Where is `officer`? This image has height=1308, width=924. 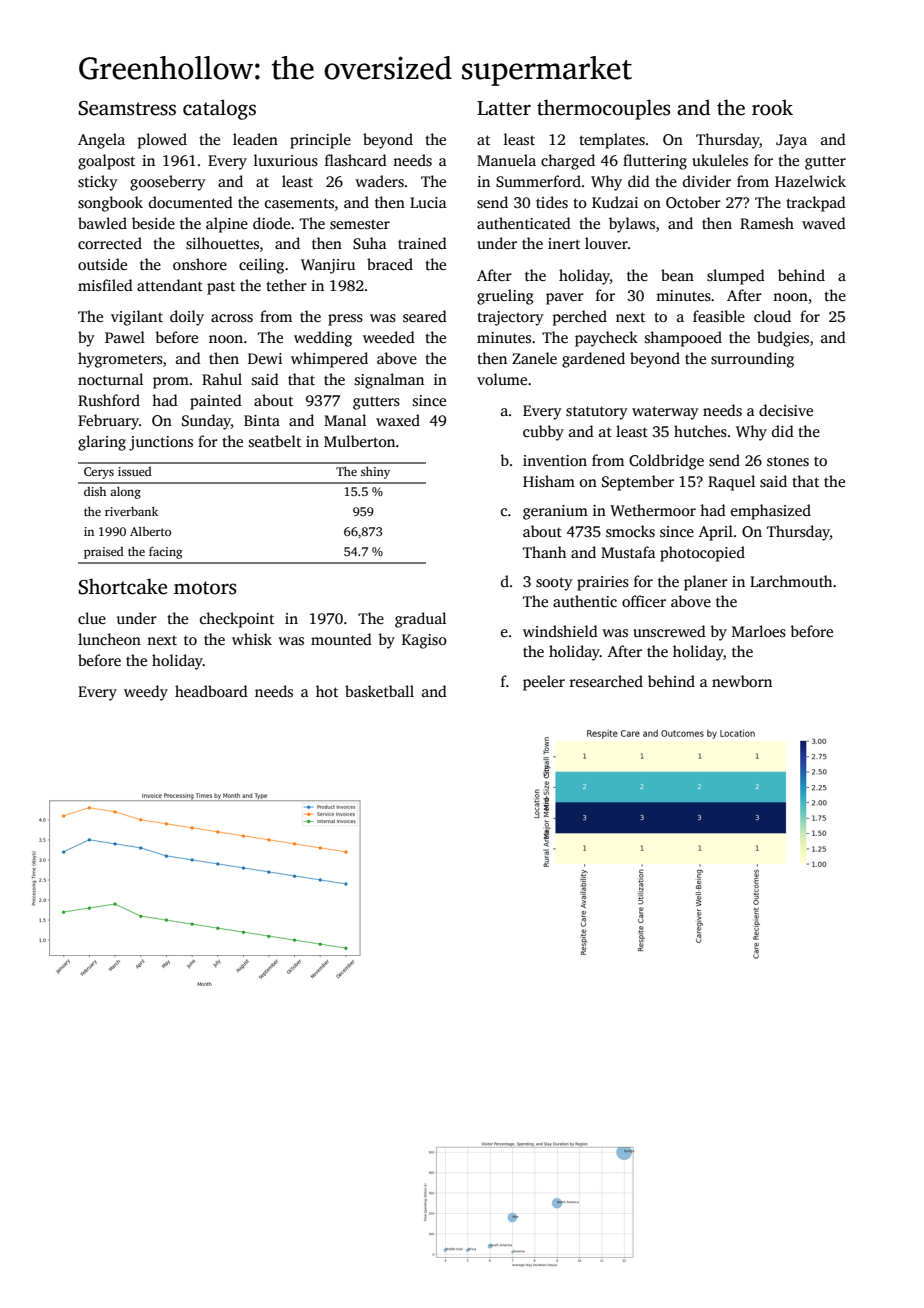 officer is located at coordinates (644, 601).
